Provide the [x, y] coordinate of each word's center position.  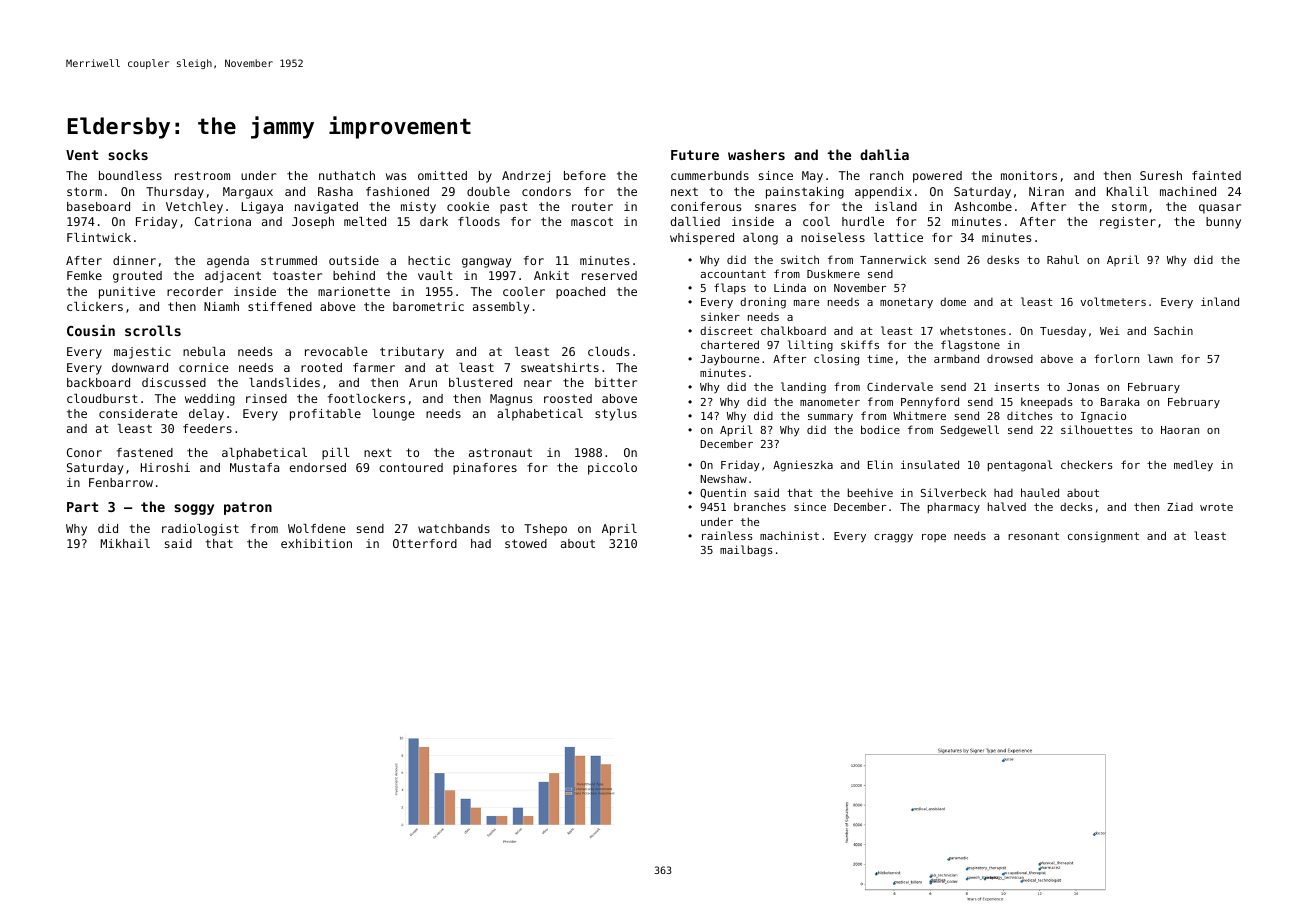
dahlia [884, 154]
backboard [98, 382]
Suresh [1161, 175]
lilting [810, 346]
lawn [1160, 358]
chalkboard [793, 330]
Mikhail [125, 543]
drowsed [1010, 359]
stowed [526, 543]
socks [128, 154]
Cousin [91, 330]
